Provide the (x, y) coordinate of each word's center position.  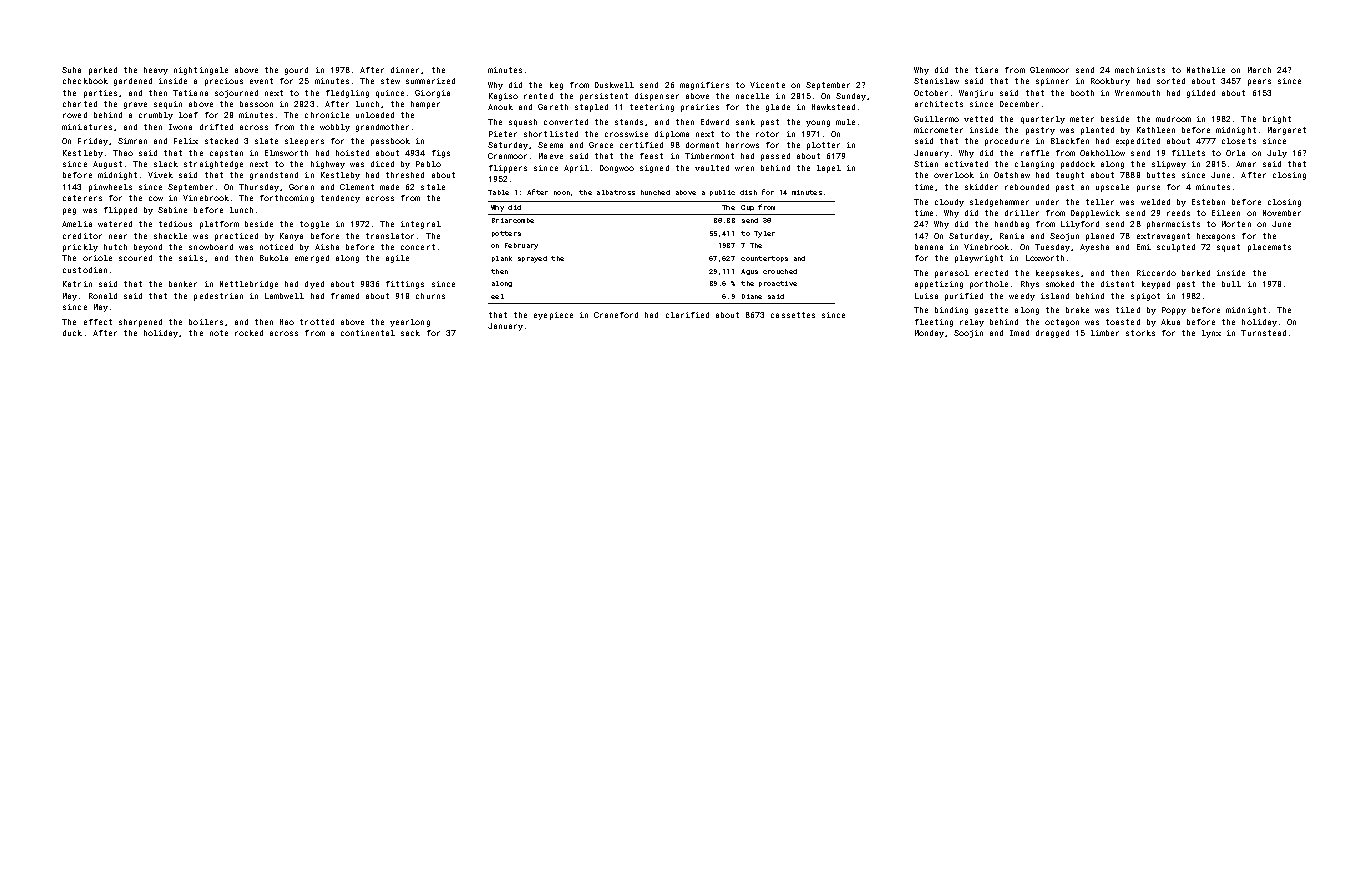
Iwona (180, 127)
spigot (1145, 297)
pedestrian (218, 297)
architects (939, 104)
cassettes (793, 315)
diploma (672, 135)
